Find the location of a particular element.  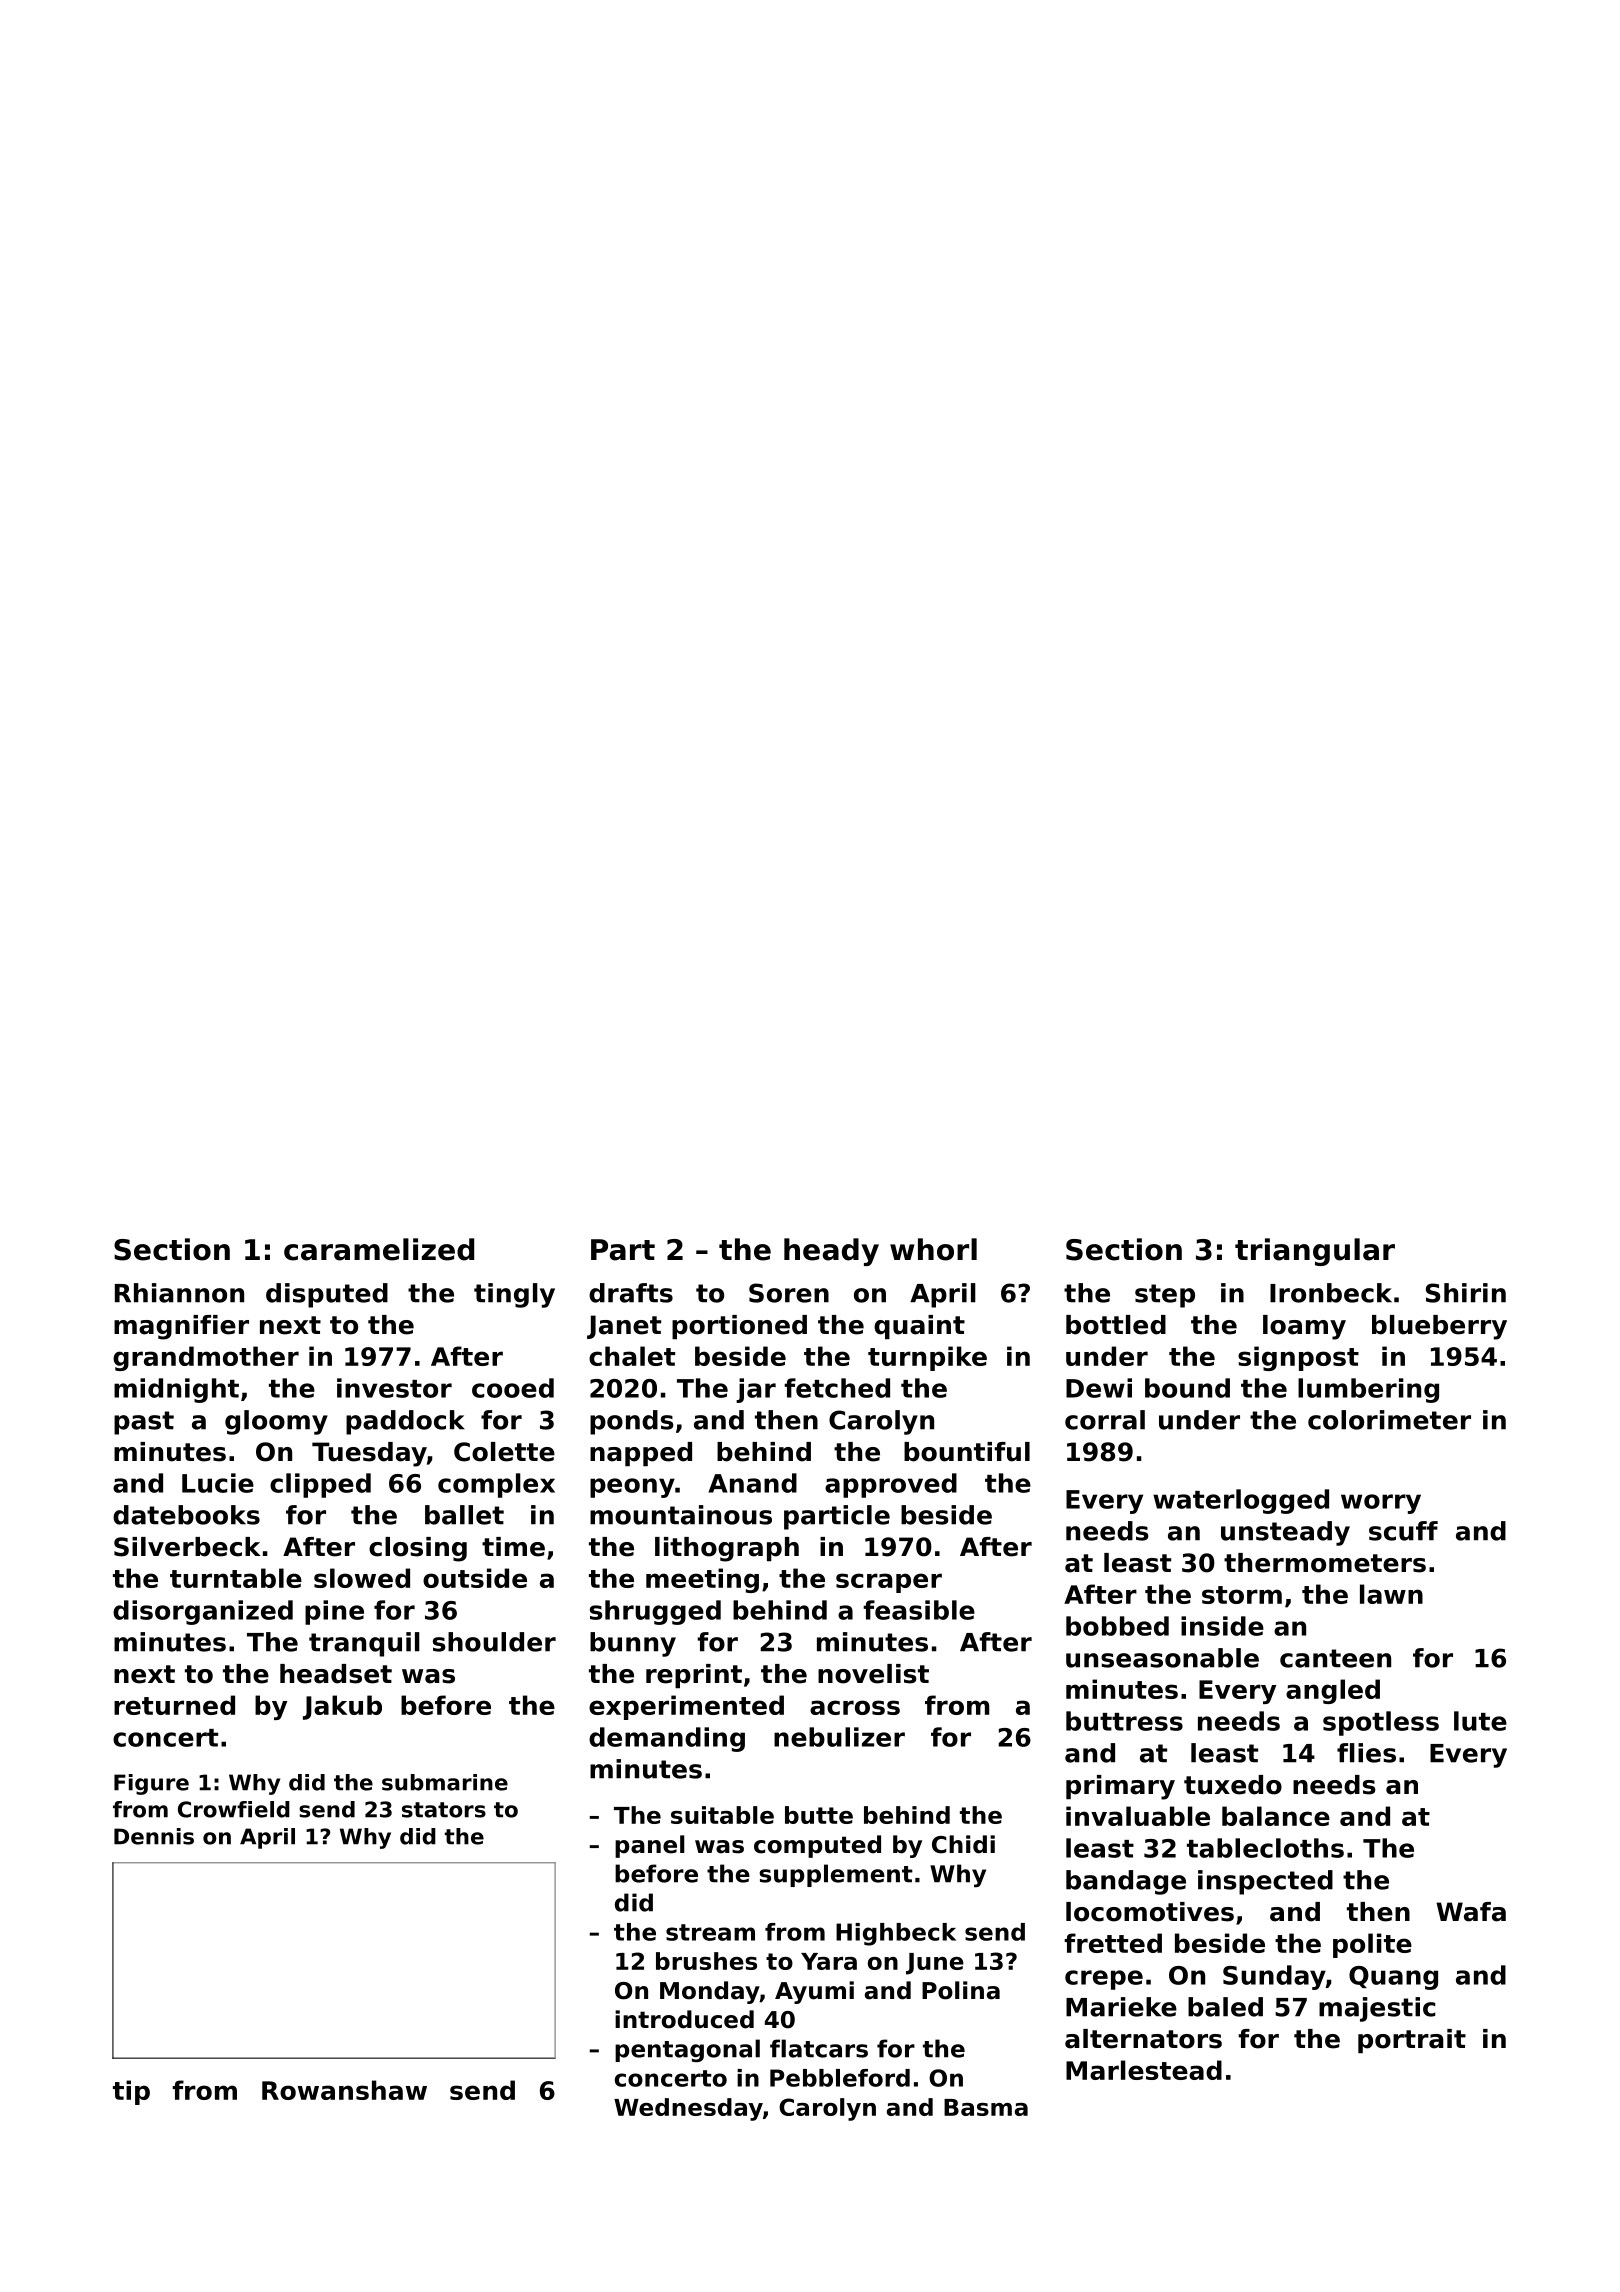

Rowanshaw is located at coordinates (344, 2090).
